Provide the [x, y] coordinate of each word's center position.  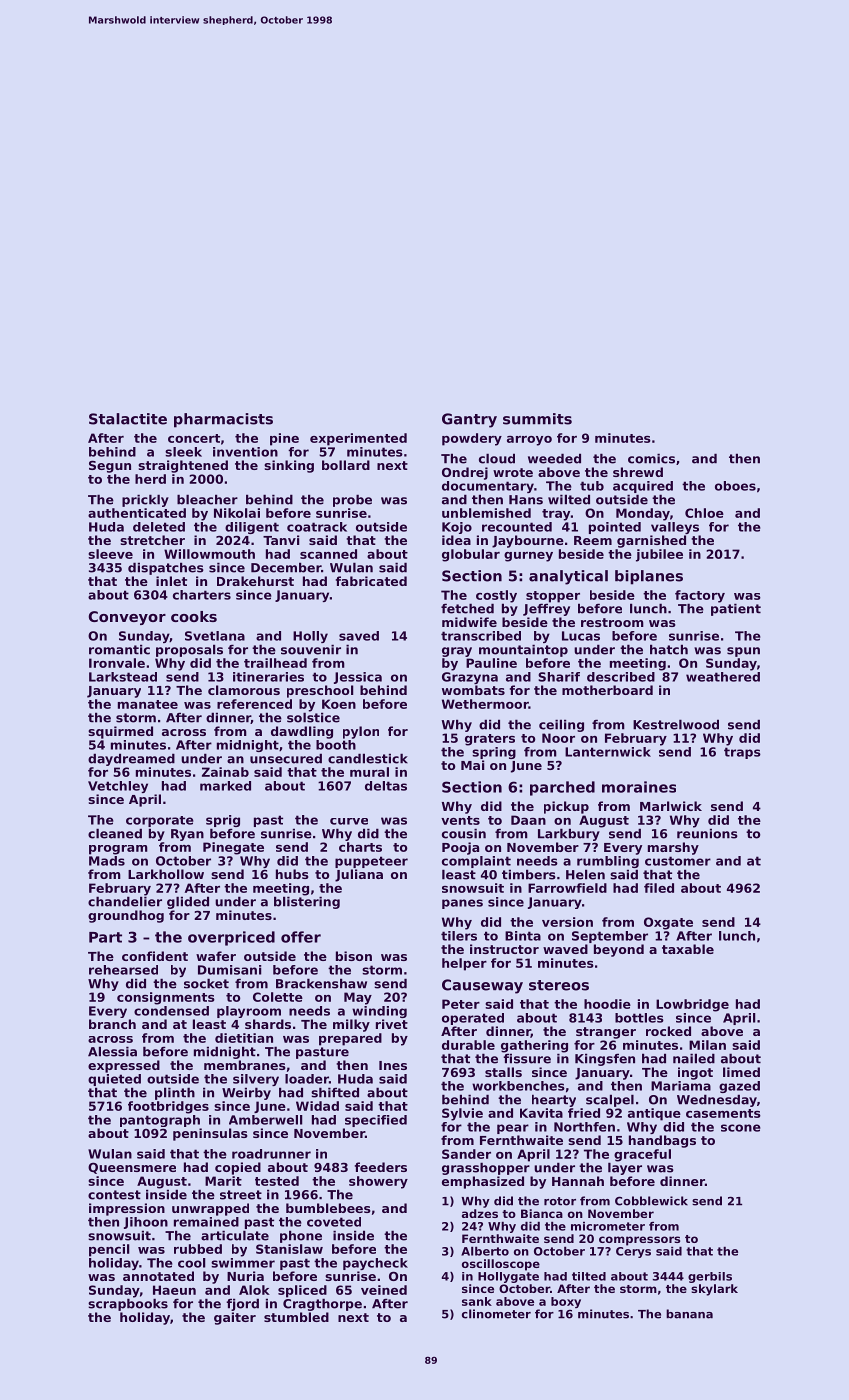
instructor [504, 949]
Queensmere [132, 1168]
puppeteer [371, 862]
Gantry [469, 420]
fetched [467, 608]
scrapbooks [128, 1304]
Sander [466, 1154]
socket [206, 983]
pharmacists [223, 420]
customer [678, 861]
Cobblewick [651, 1201]
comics [651, 458]
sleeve [110, 554]
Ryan [187, 835]
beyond [619, 950]
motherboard [607, 690]
